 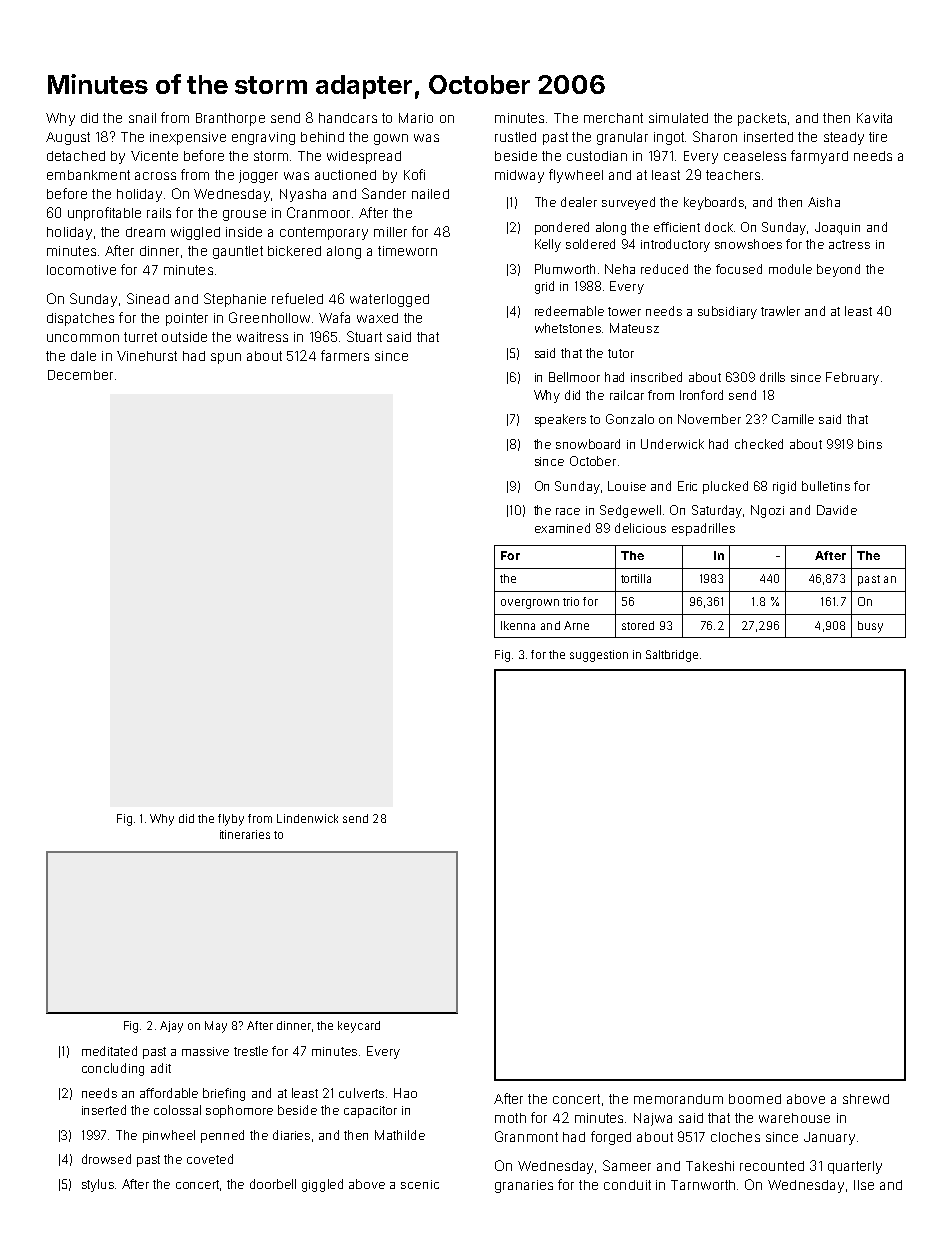 What do you see at coordinates (231, 820) in the screenshot?
I see `flyby` at bounding box center [231, 820].
